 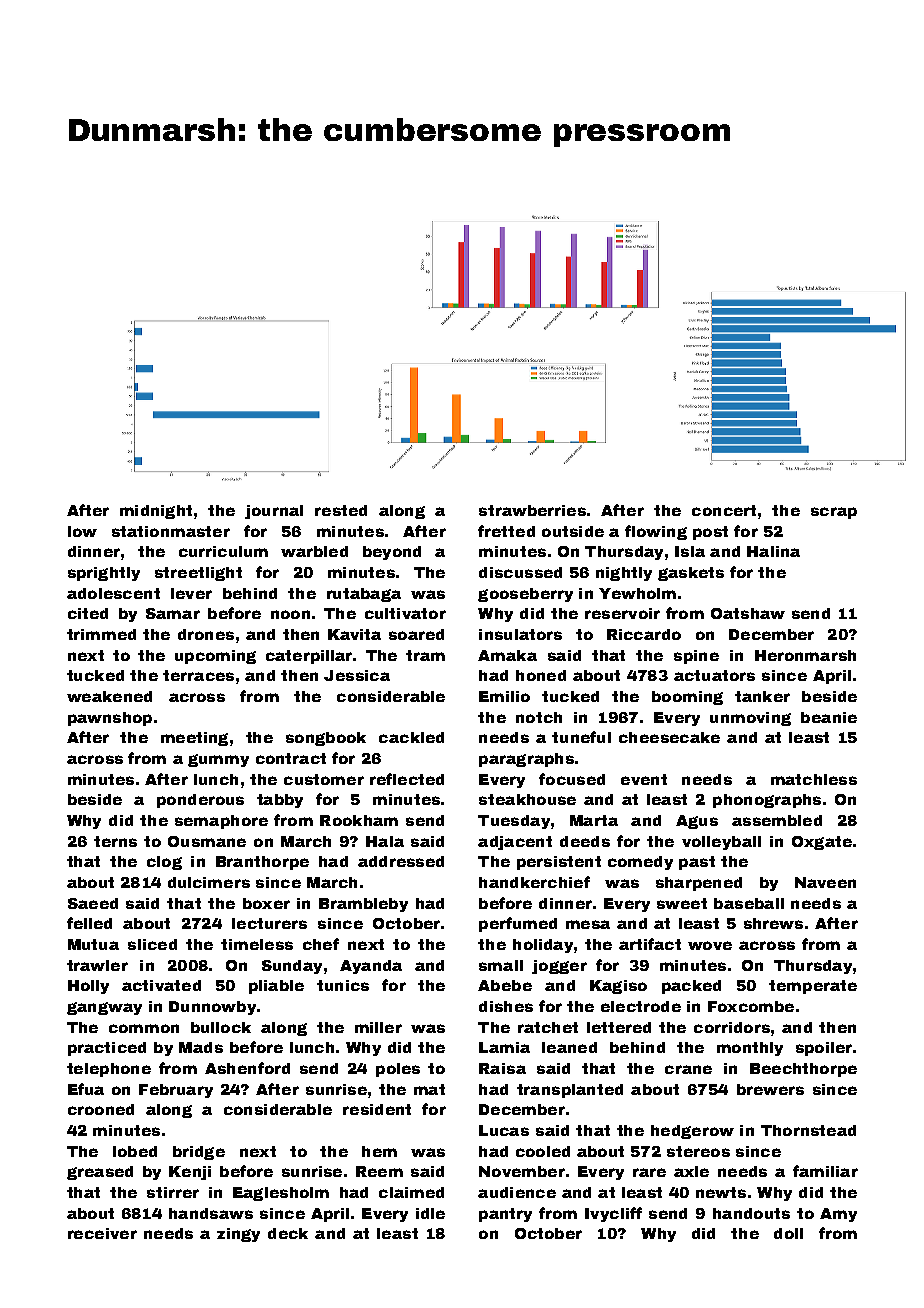 What do you see at coordinates (532, 510) in the screenshot?
I see `strawberries` at bounding box center [532, 510].
